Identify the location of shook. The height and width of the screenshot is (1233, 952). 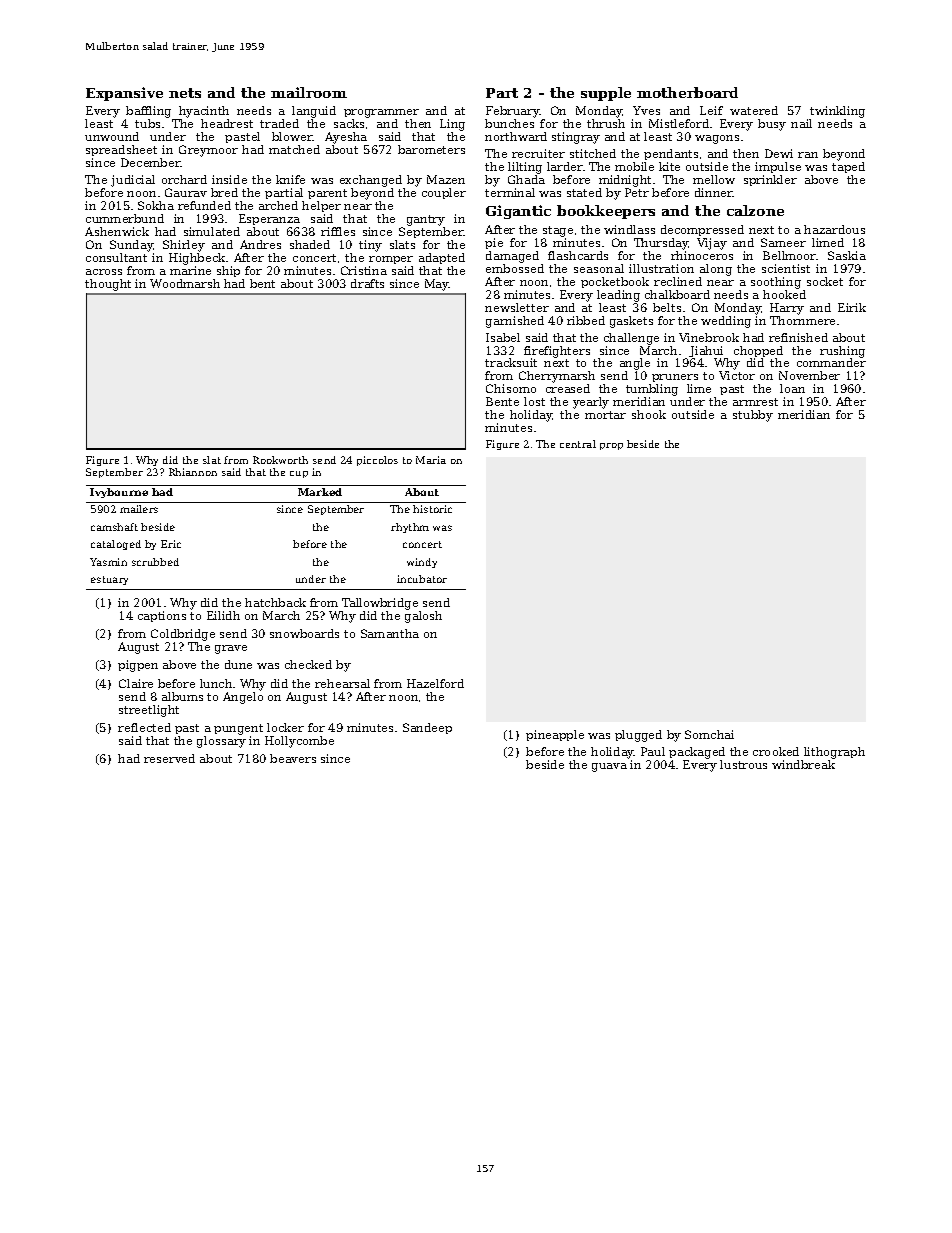
(649, 414).
